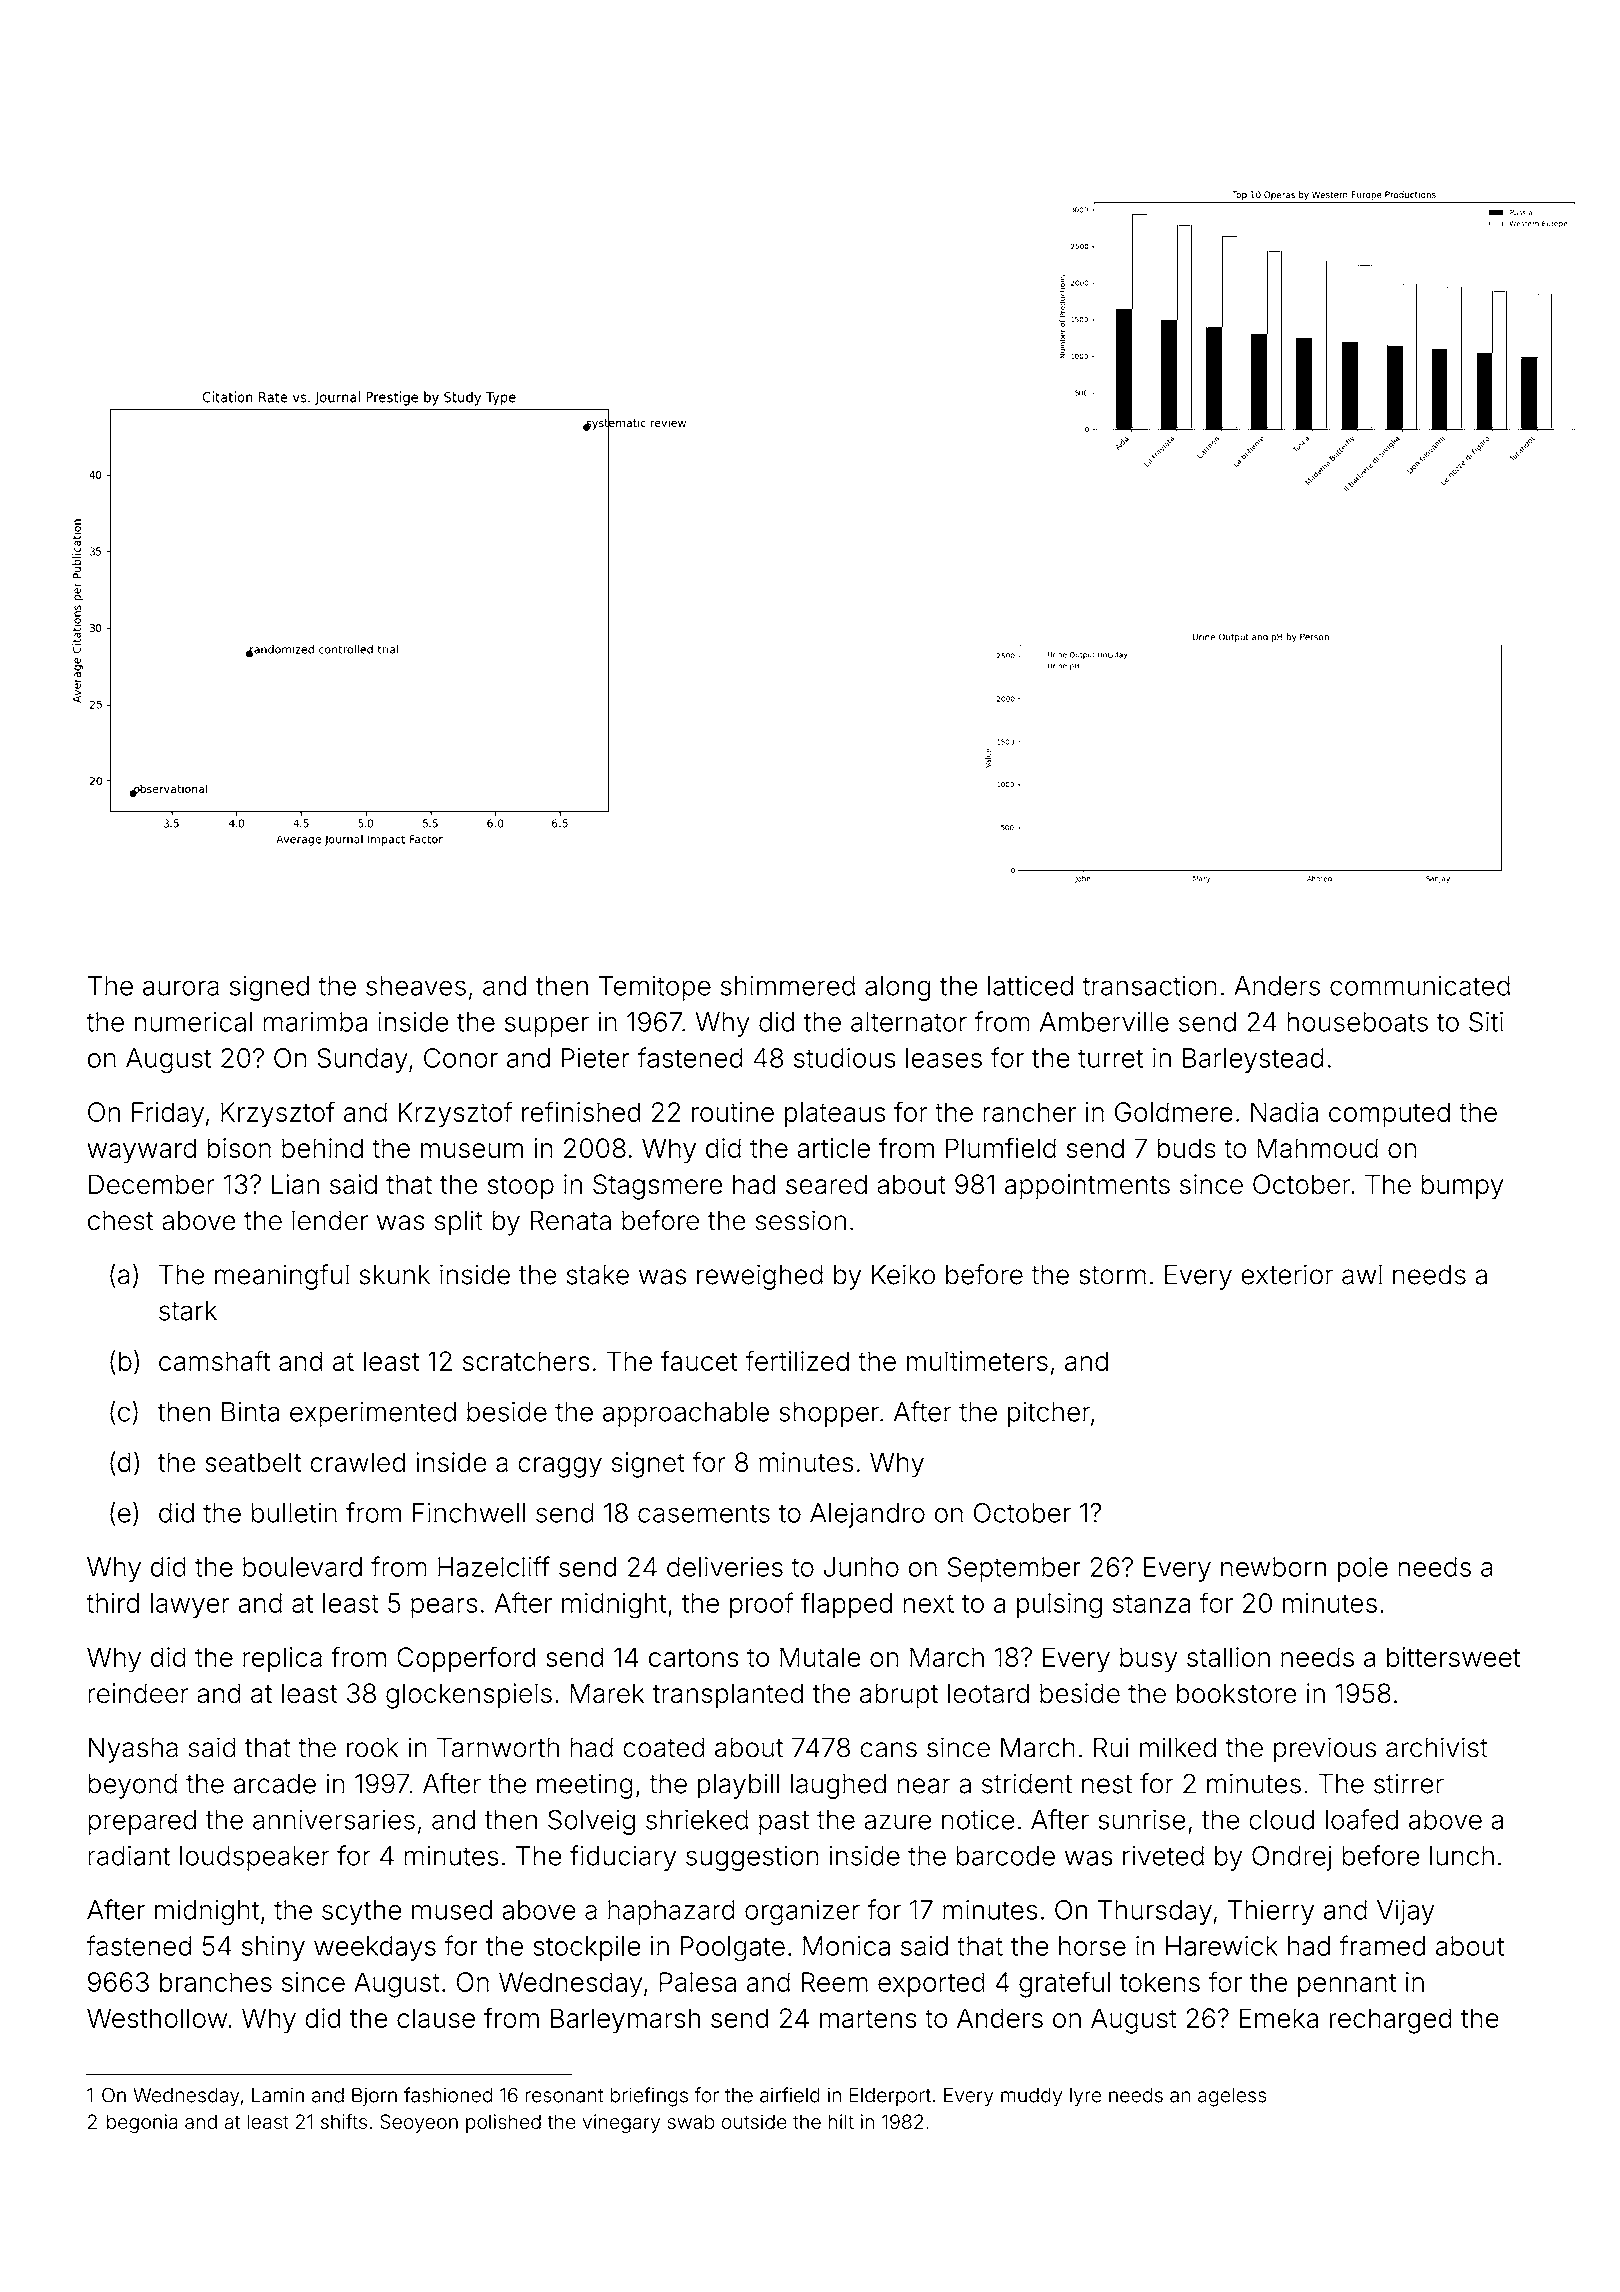 The image size is (1620, 2292). I want to click on Westhollow, so click(157, 2018).
